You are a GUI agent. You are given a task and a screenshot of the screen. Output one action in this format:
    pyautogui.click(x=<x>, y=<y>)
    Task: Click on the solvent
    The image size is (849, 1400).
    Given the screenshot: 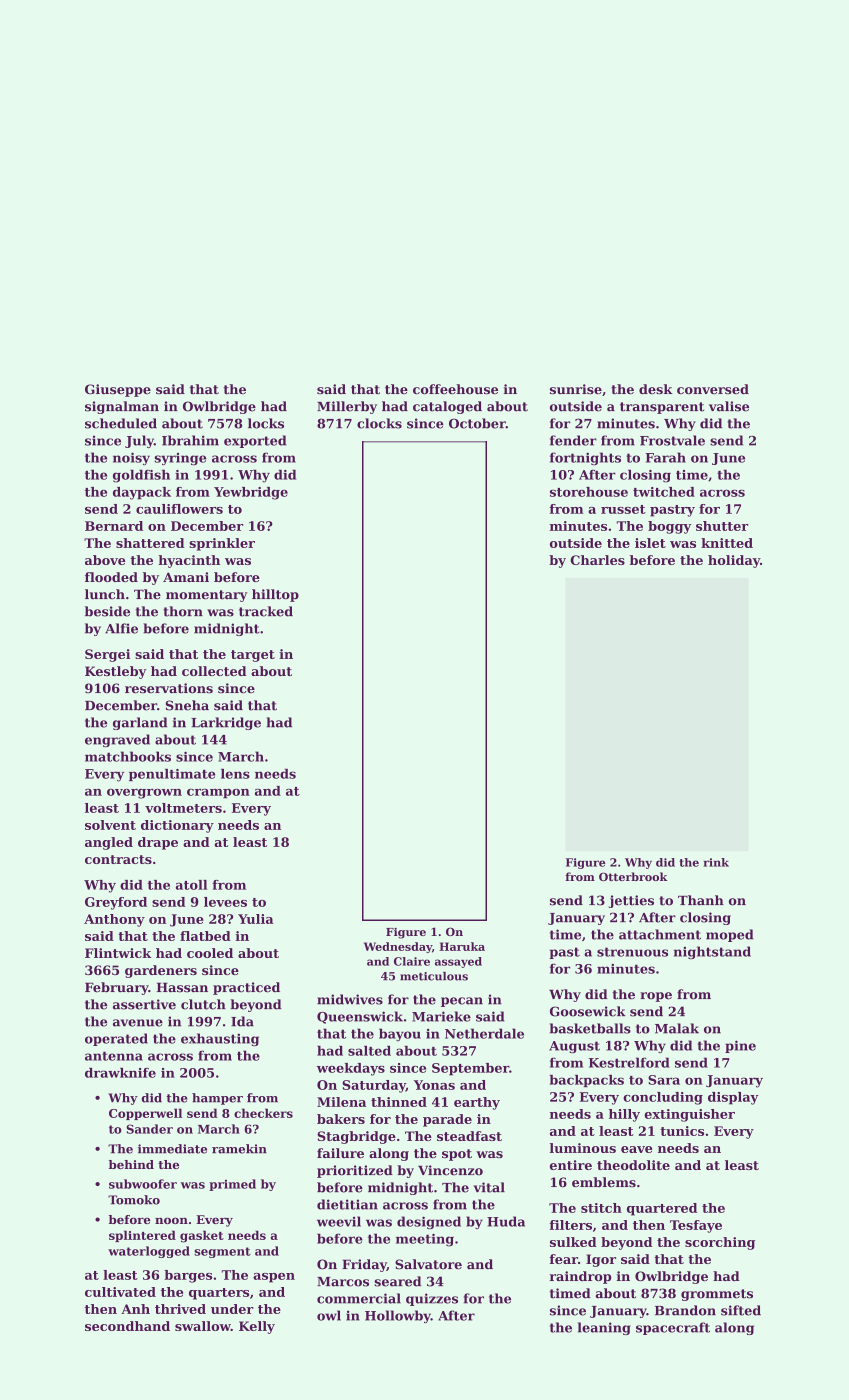 What is the action you would take?
    pyautogui.click(x=110, y=825)
